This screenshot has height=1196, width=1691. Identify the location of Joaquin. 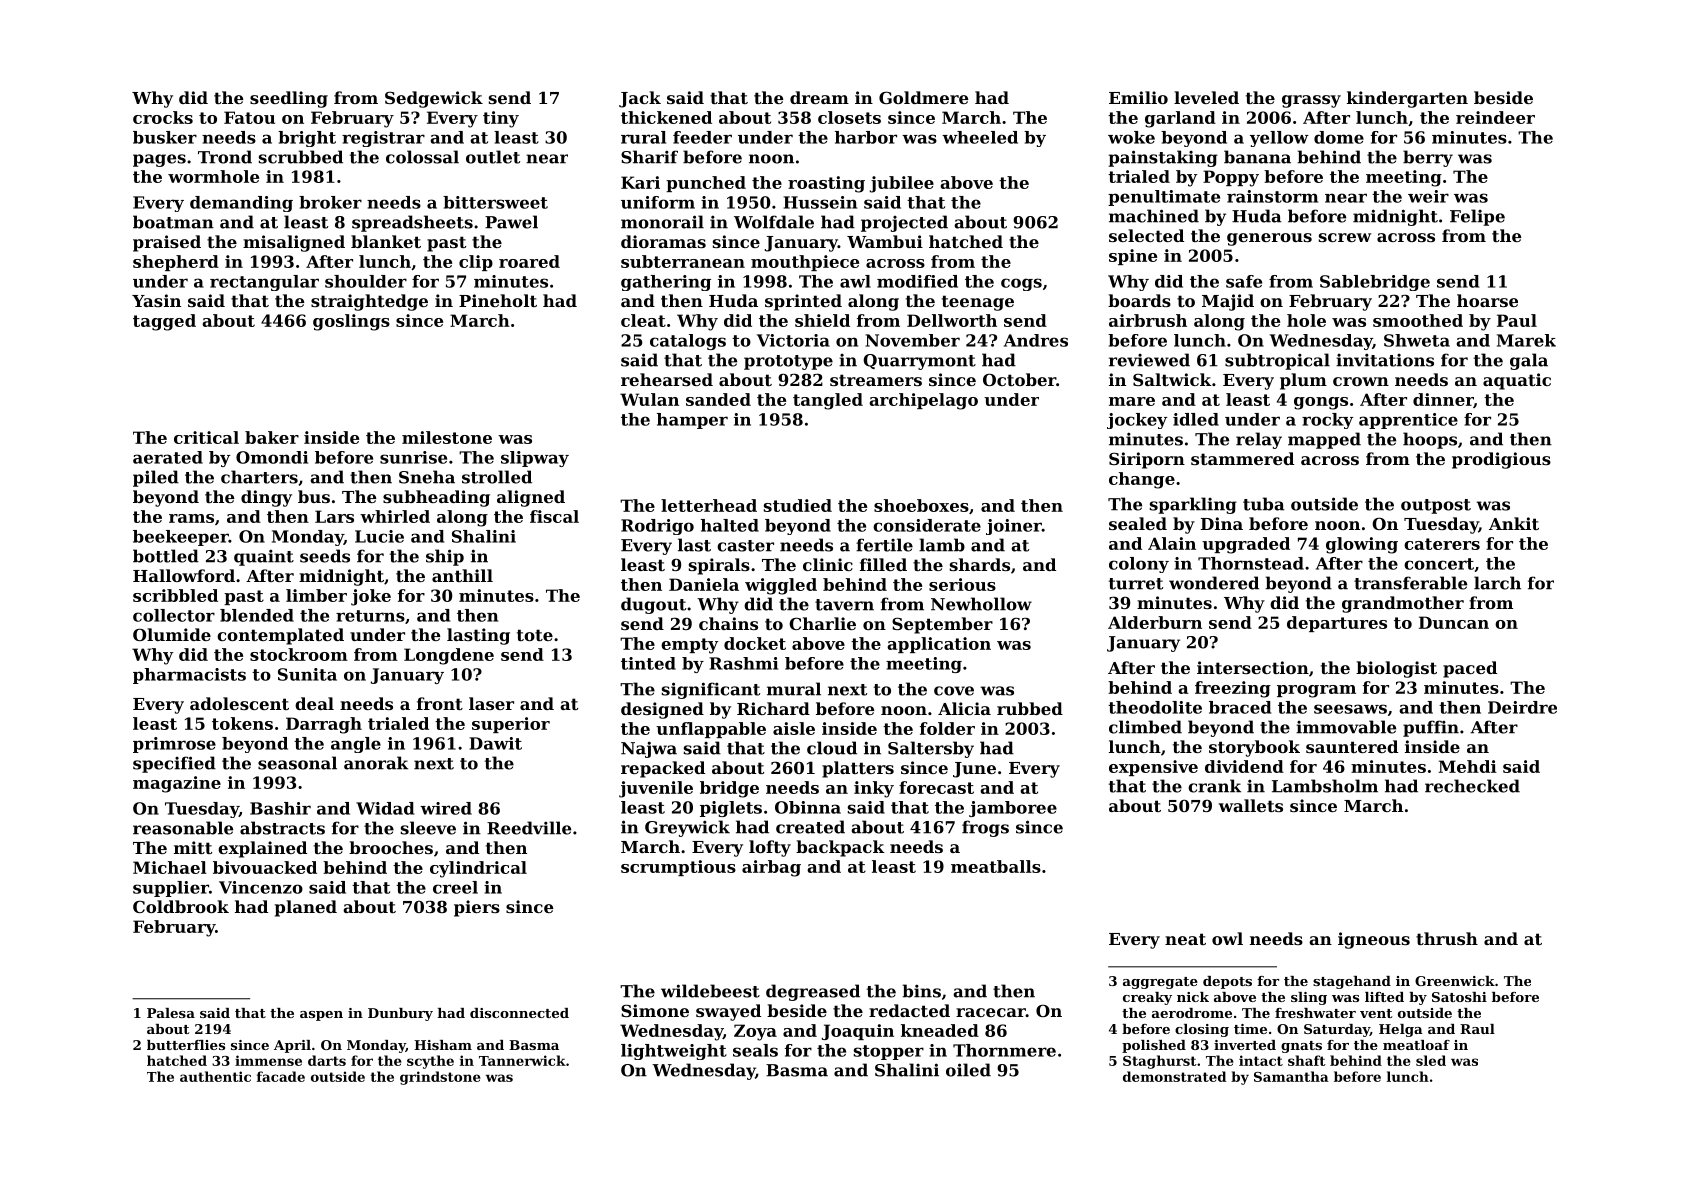
(858, 1032).
